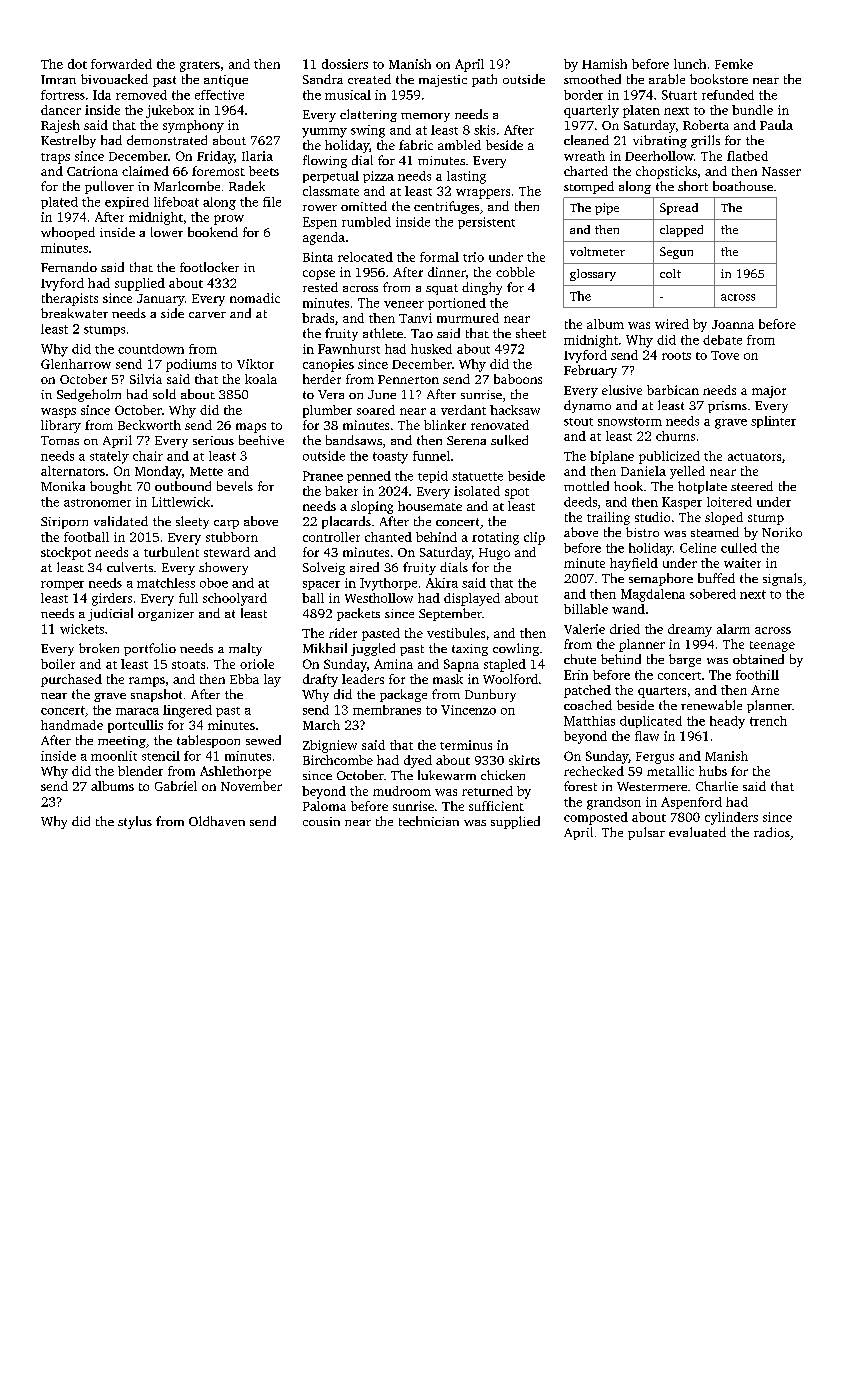  I want to click on steered, so click(752, 486).
